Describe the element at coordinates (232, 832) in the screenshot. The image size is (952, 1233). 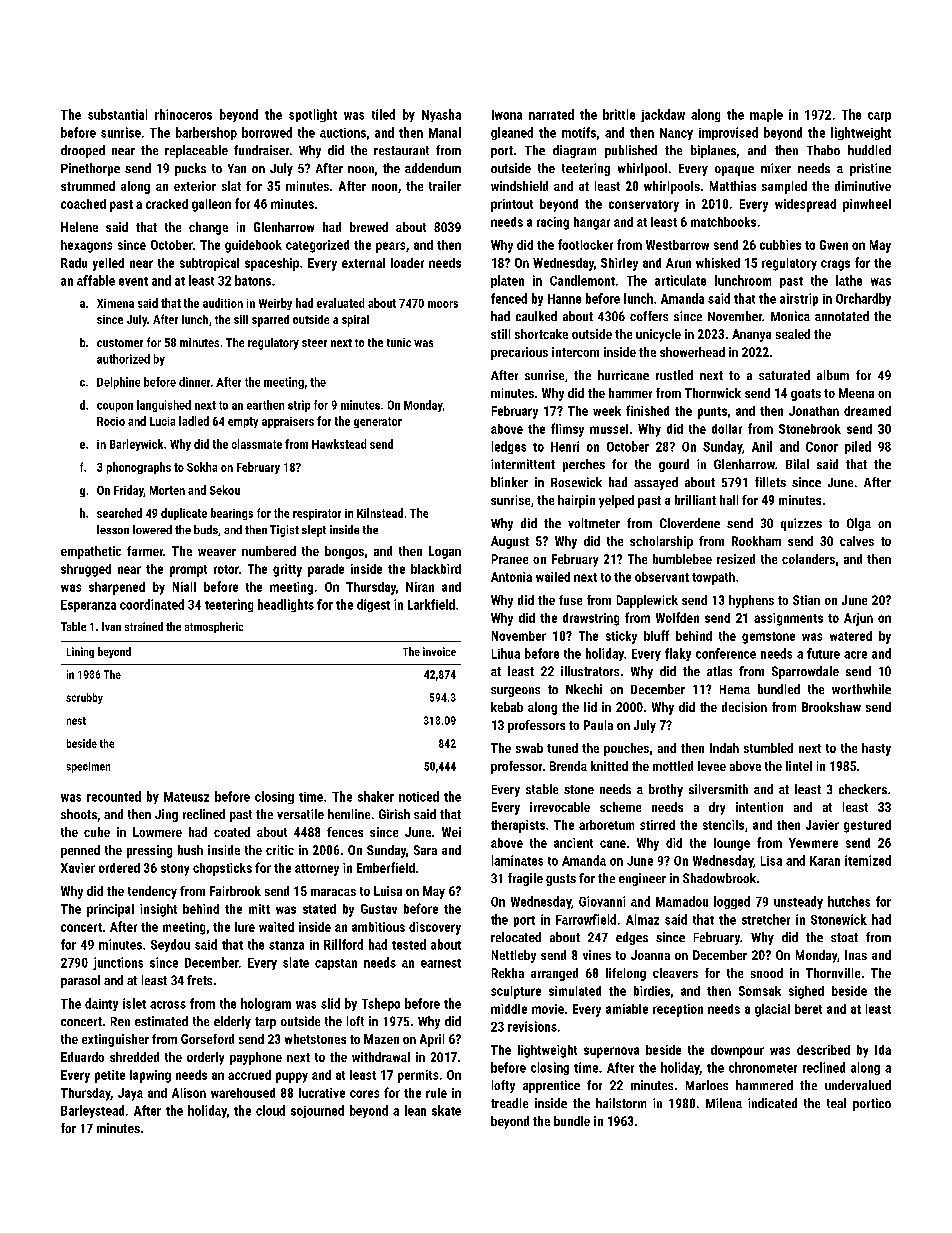
I see `coated` at that location.
